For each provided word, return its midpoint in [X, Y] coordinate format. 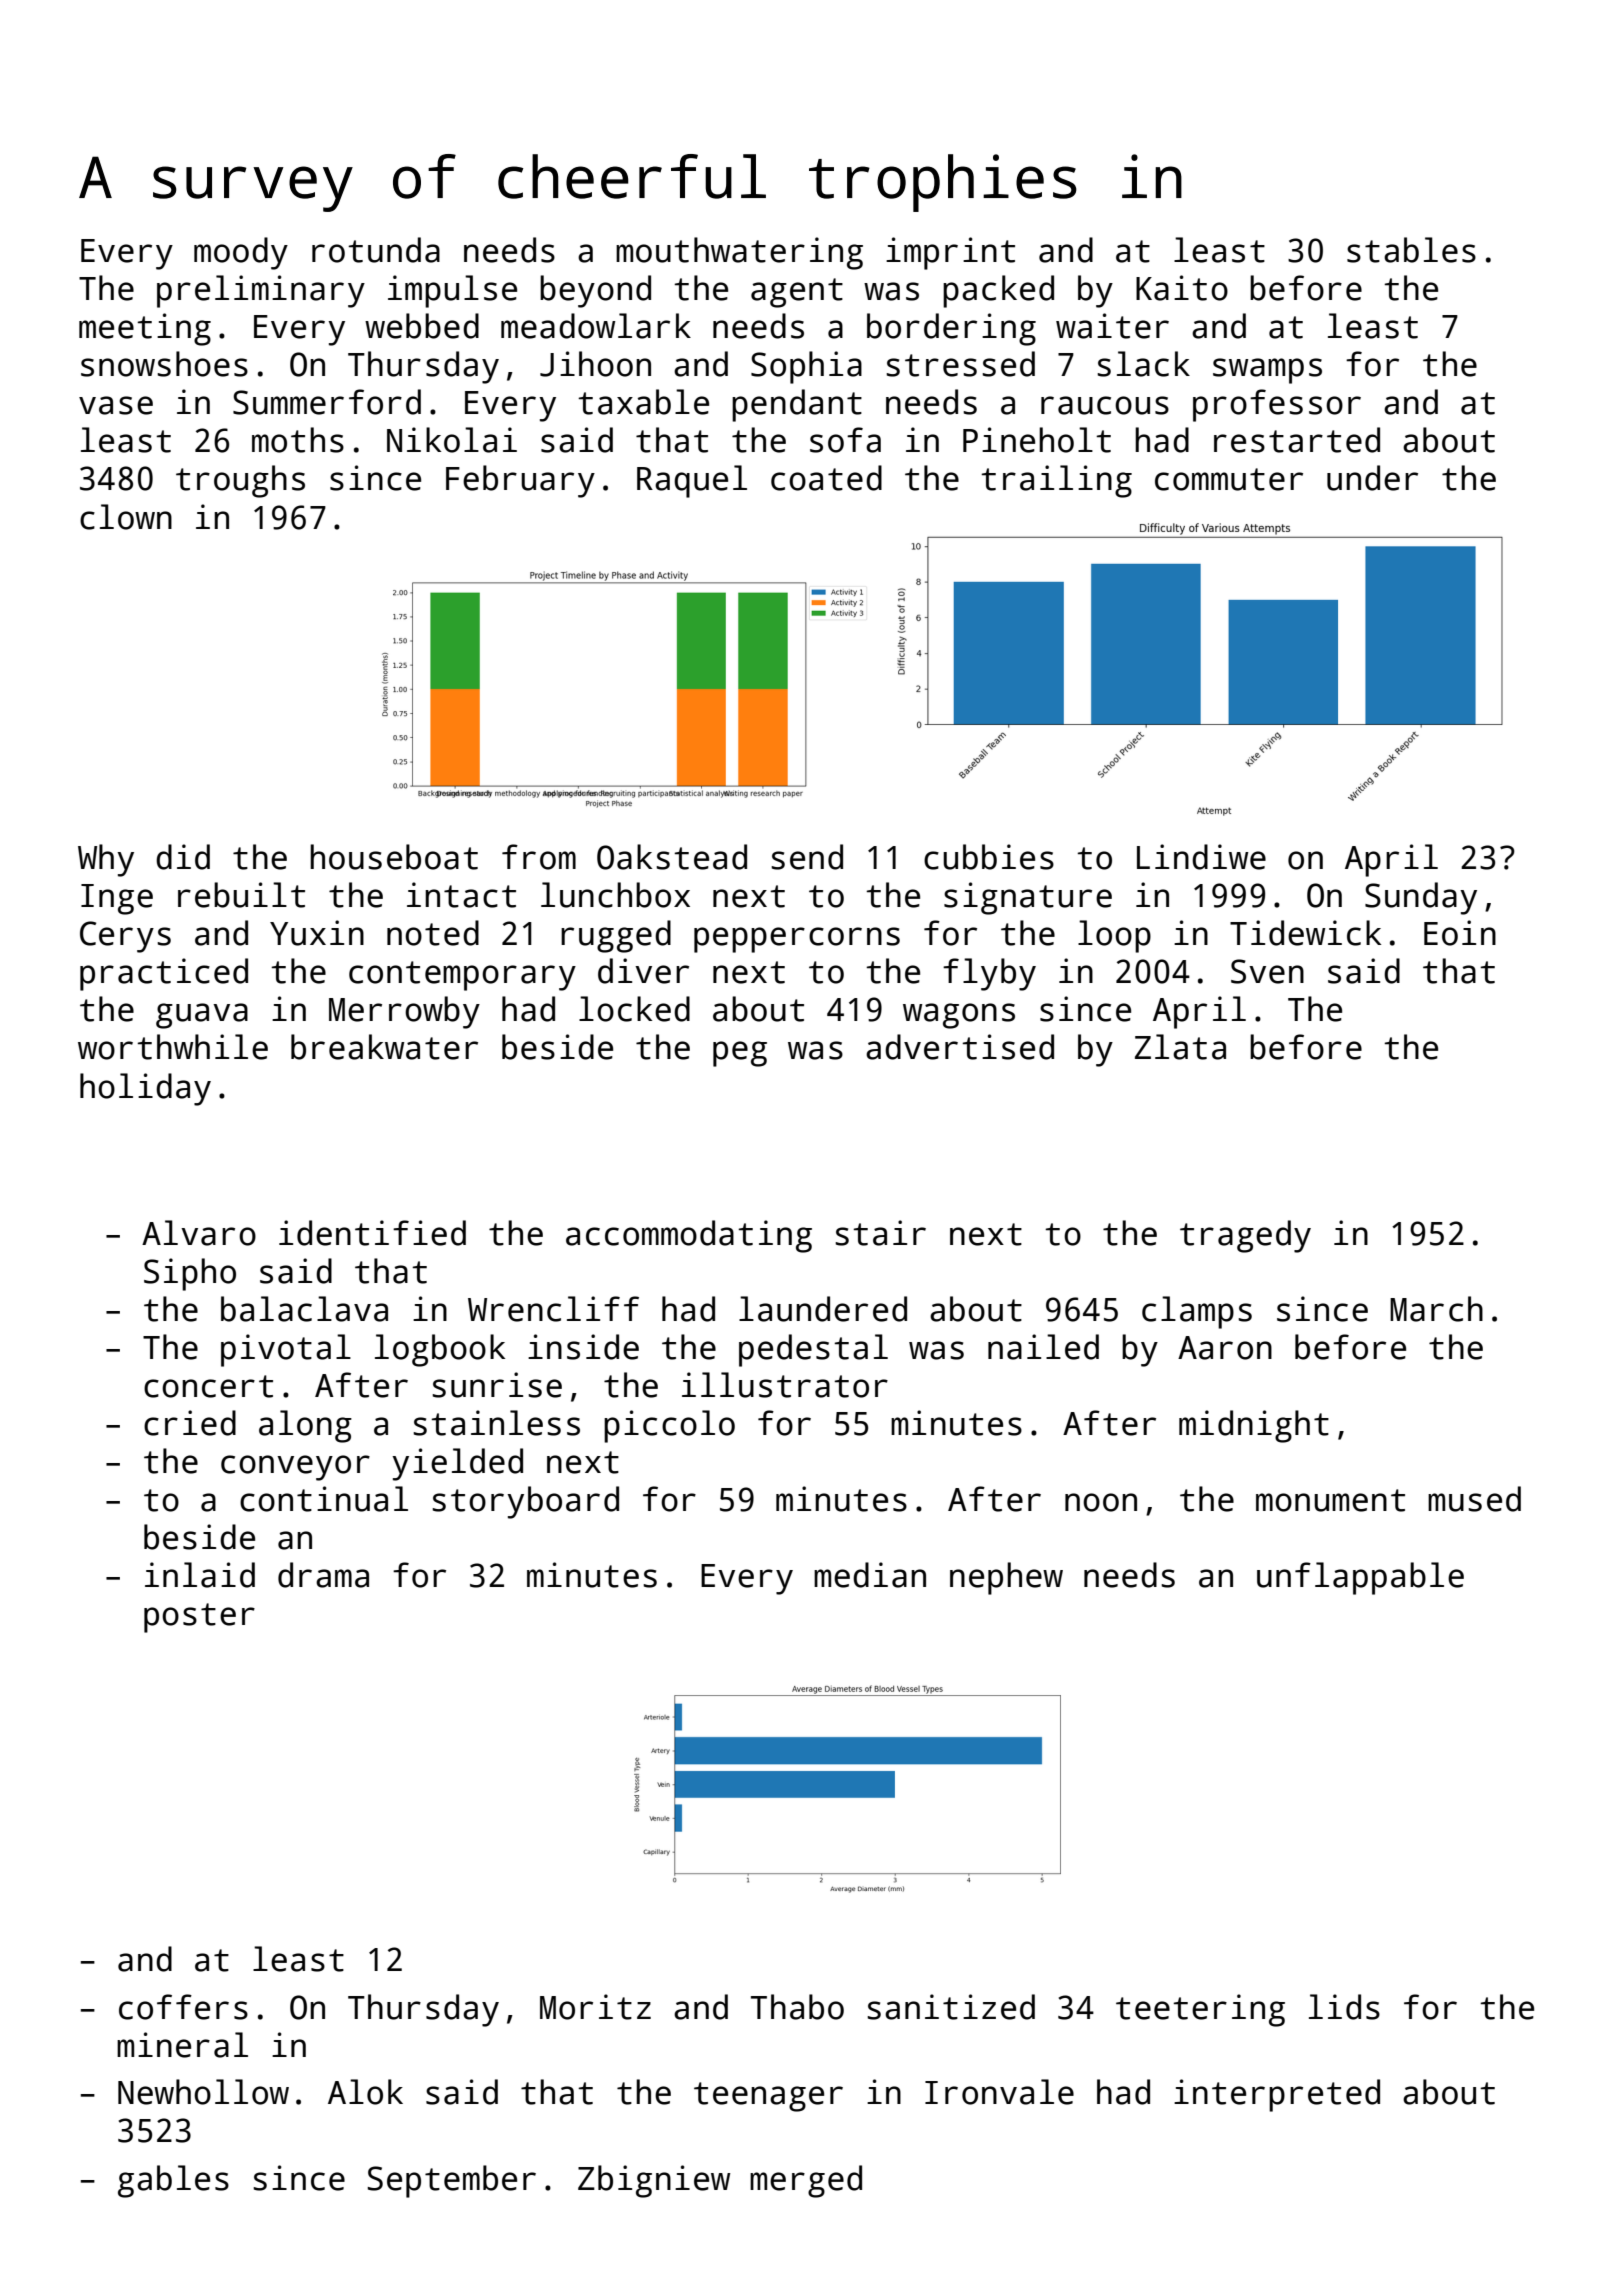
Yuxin [317, 933]
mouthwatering [739, 253]
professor [1277, 405]
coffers [183, 2007]
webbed [422, 326]
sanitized [951, 2007]
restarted [1297, 440]
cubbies [989, 857]
